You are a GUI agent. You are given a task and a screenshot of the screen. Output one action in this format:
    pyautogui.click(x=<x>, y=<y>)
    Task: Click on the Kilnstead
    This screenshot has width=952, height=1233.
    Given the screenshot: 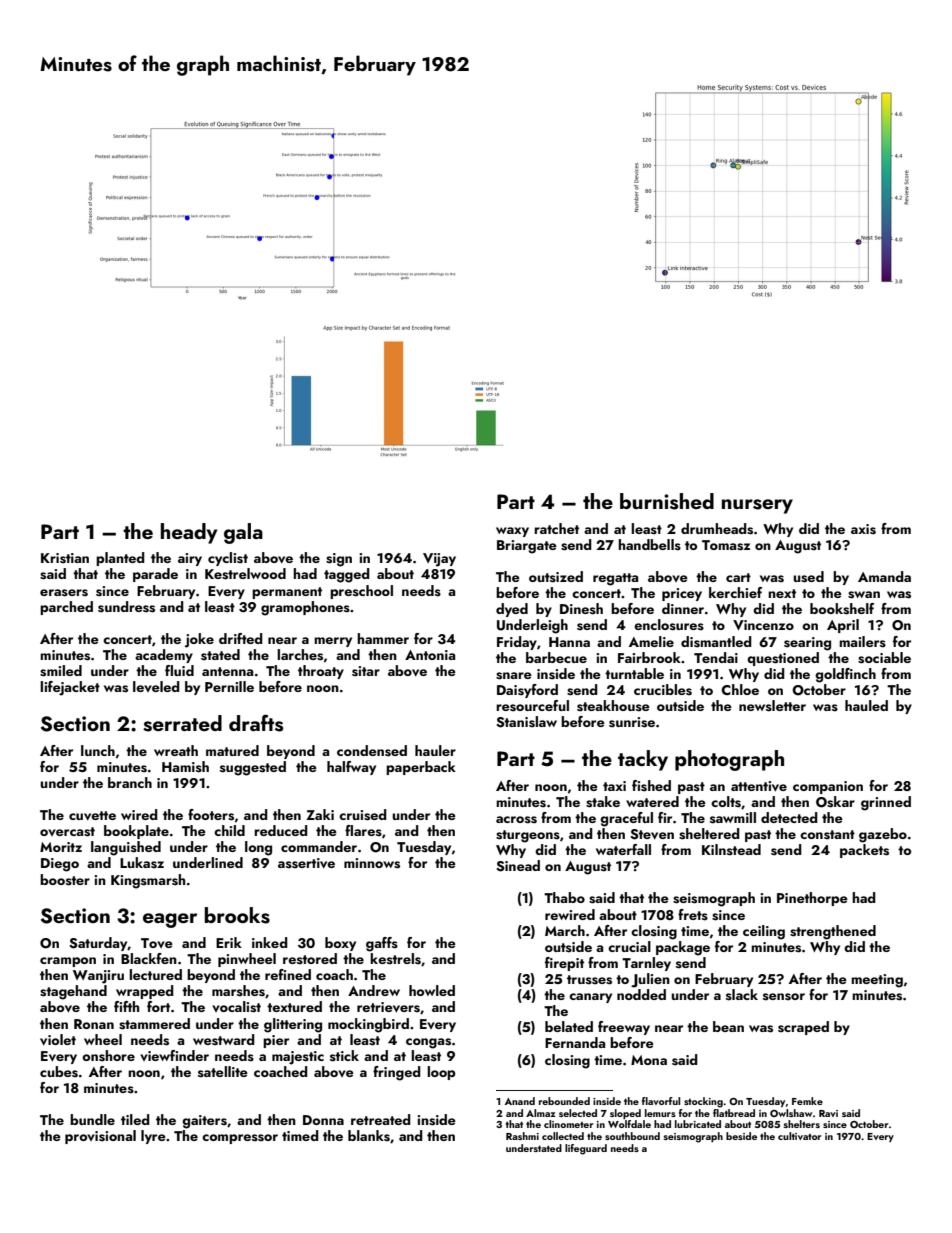 What is the action you would take?
    pyautogui.click(x=731, y=850)
